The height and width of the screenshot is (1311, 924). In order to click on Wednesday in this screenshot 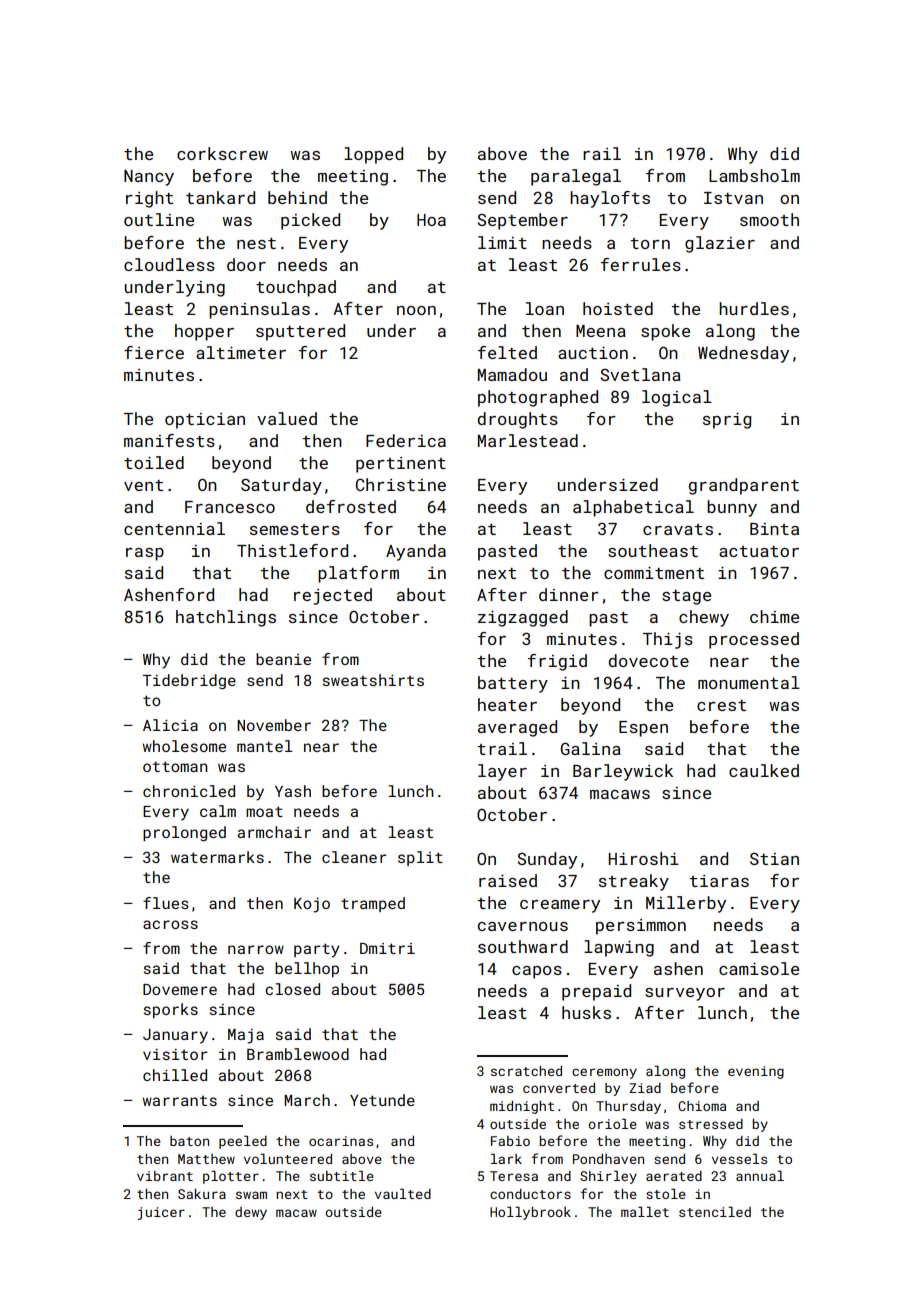, I will do `click(743, 354)`.
